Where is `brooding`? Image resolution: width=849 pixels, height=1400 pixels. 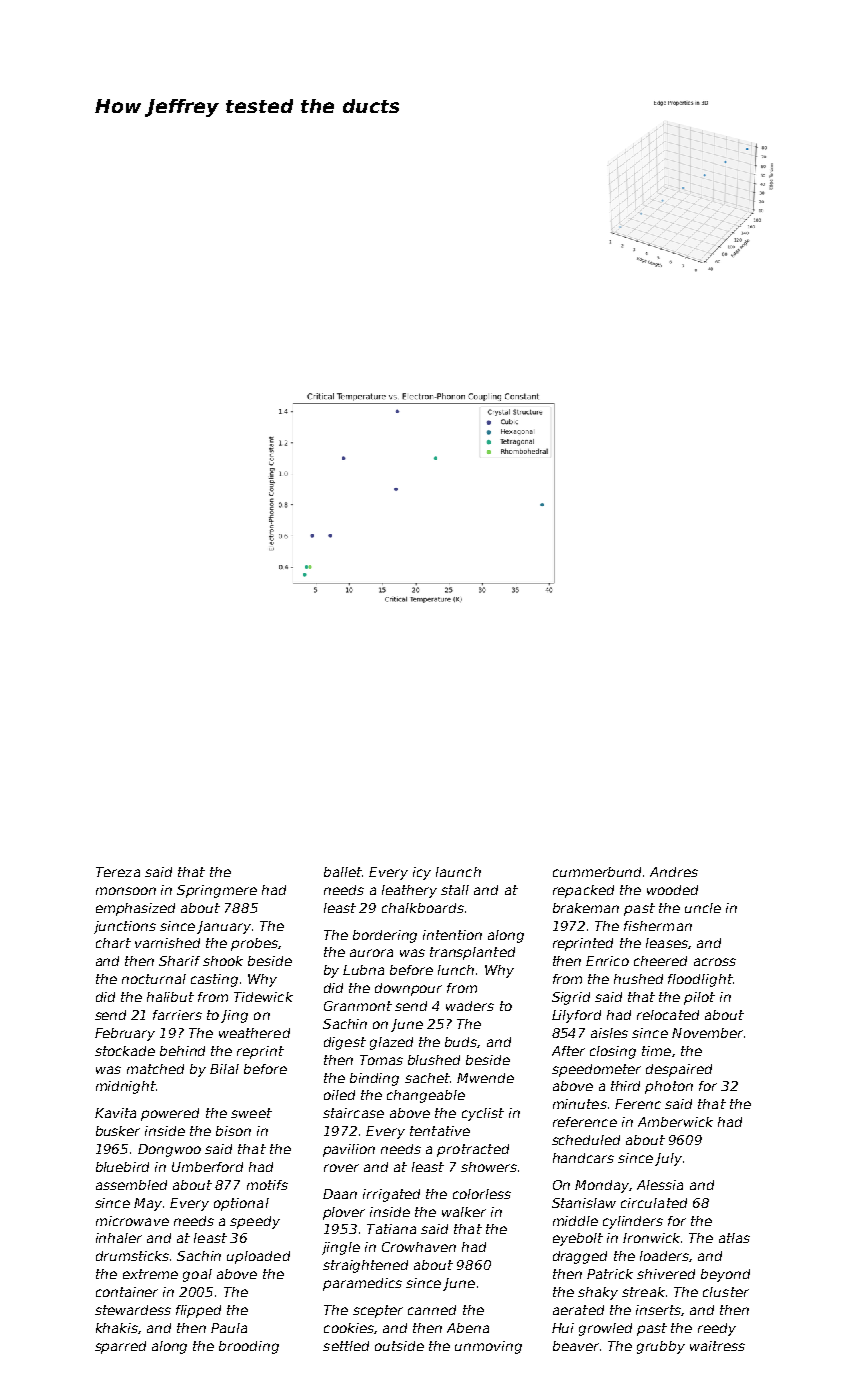
brooding is located at coordinates (249, 1347).
